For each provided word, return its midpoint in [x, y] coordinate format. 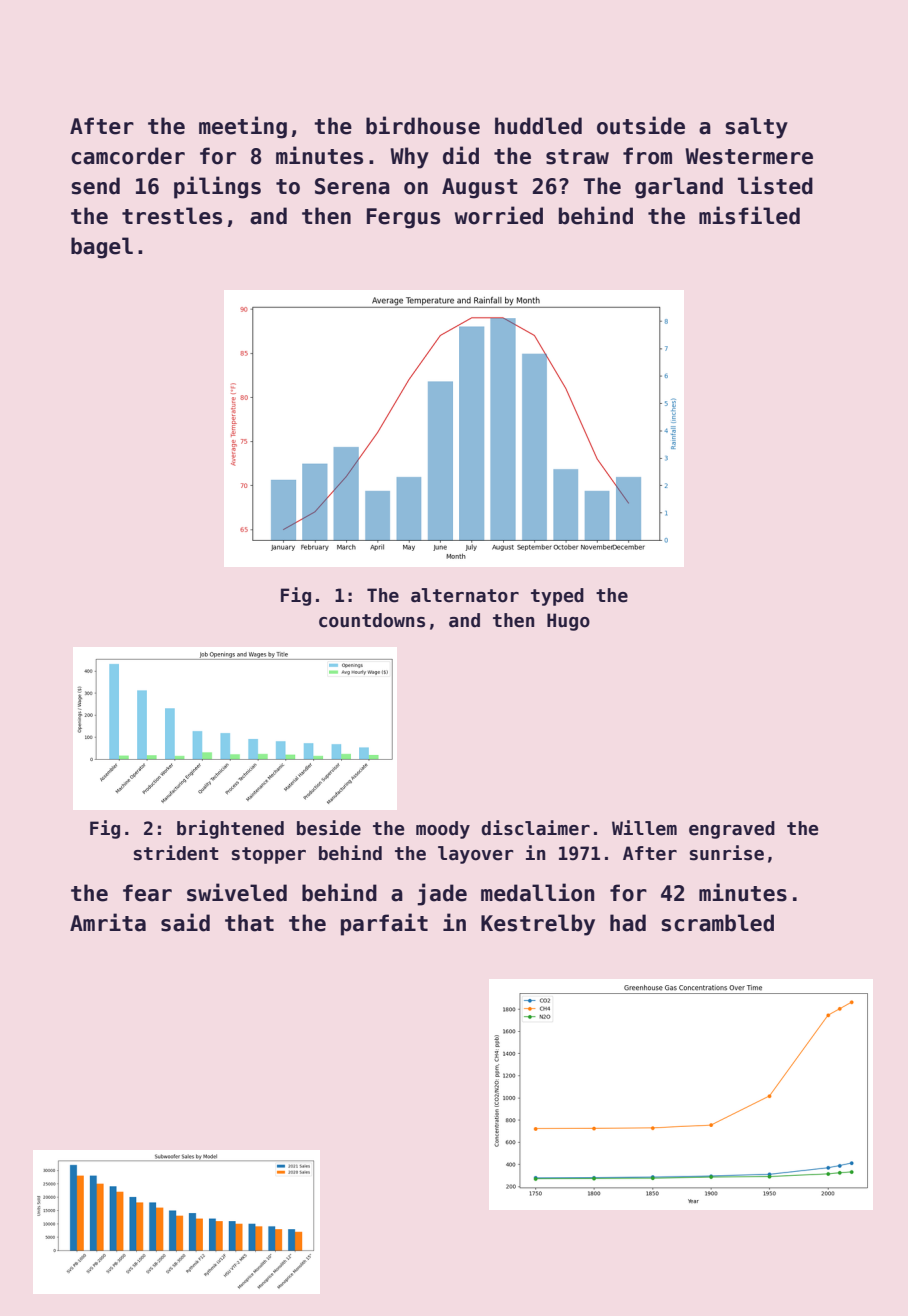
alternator [465, 595]
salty [756, 128]
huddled [538, 126]
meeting [243, 127]
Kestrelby [538, 925]
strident [176, 853]
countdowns [372, 620]
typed [557, 597]
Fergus [403, 218]
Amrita [108, 922]
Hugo [568, 622]
